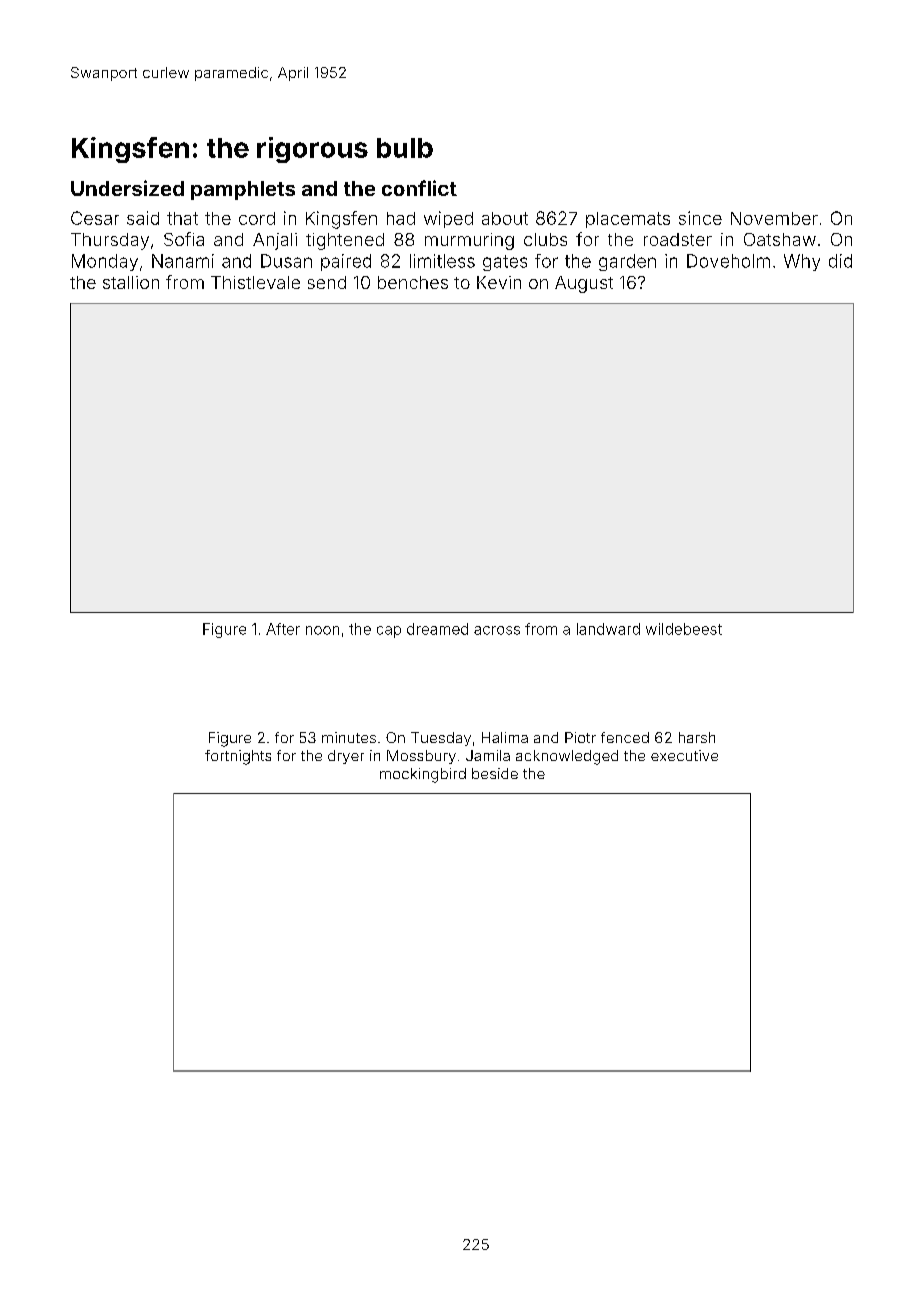 The height and width of the screenshot is (1311, 924). What do you see at coordinates (497, 630) in the screenshot?
I see `across` at bounding box center [497, 630].
